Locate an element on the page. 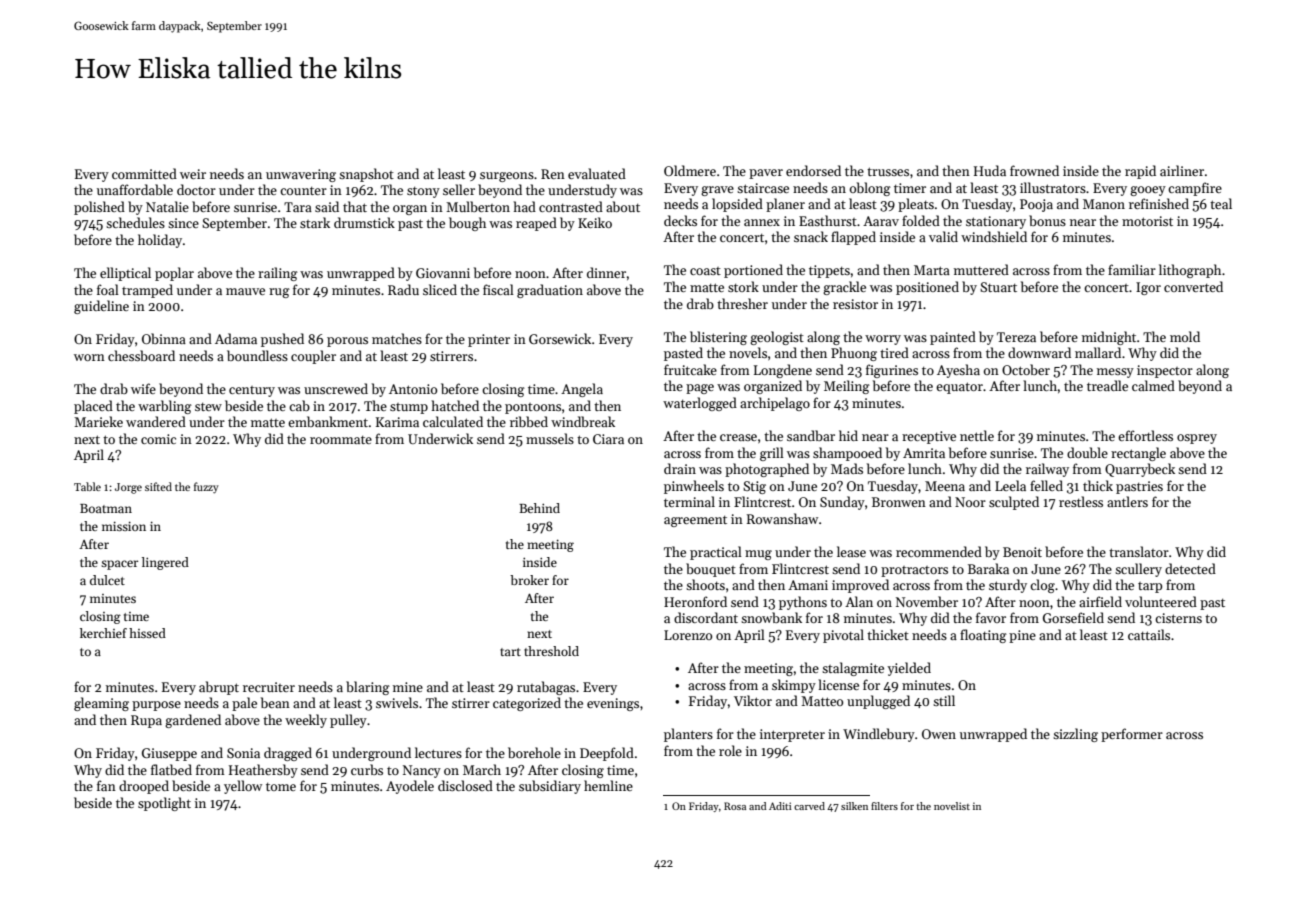  counter is located at coordinates (303, 191).
